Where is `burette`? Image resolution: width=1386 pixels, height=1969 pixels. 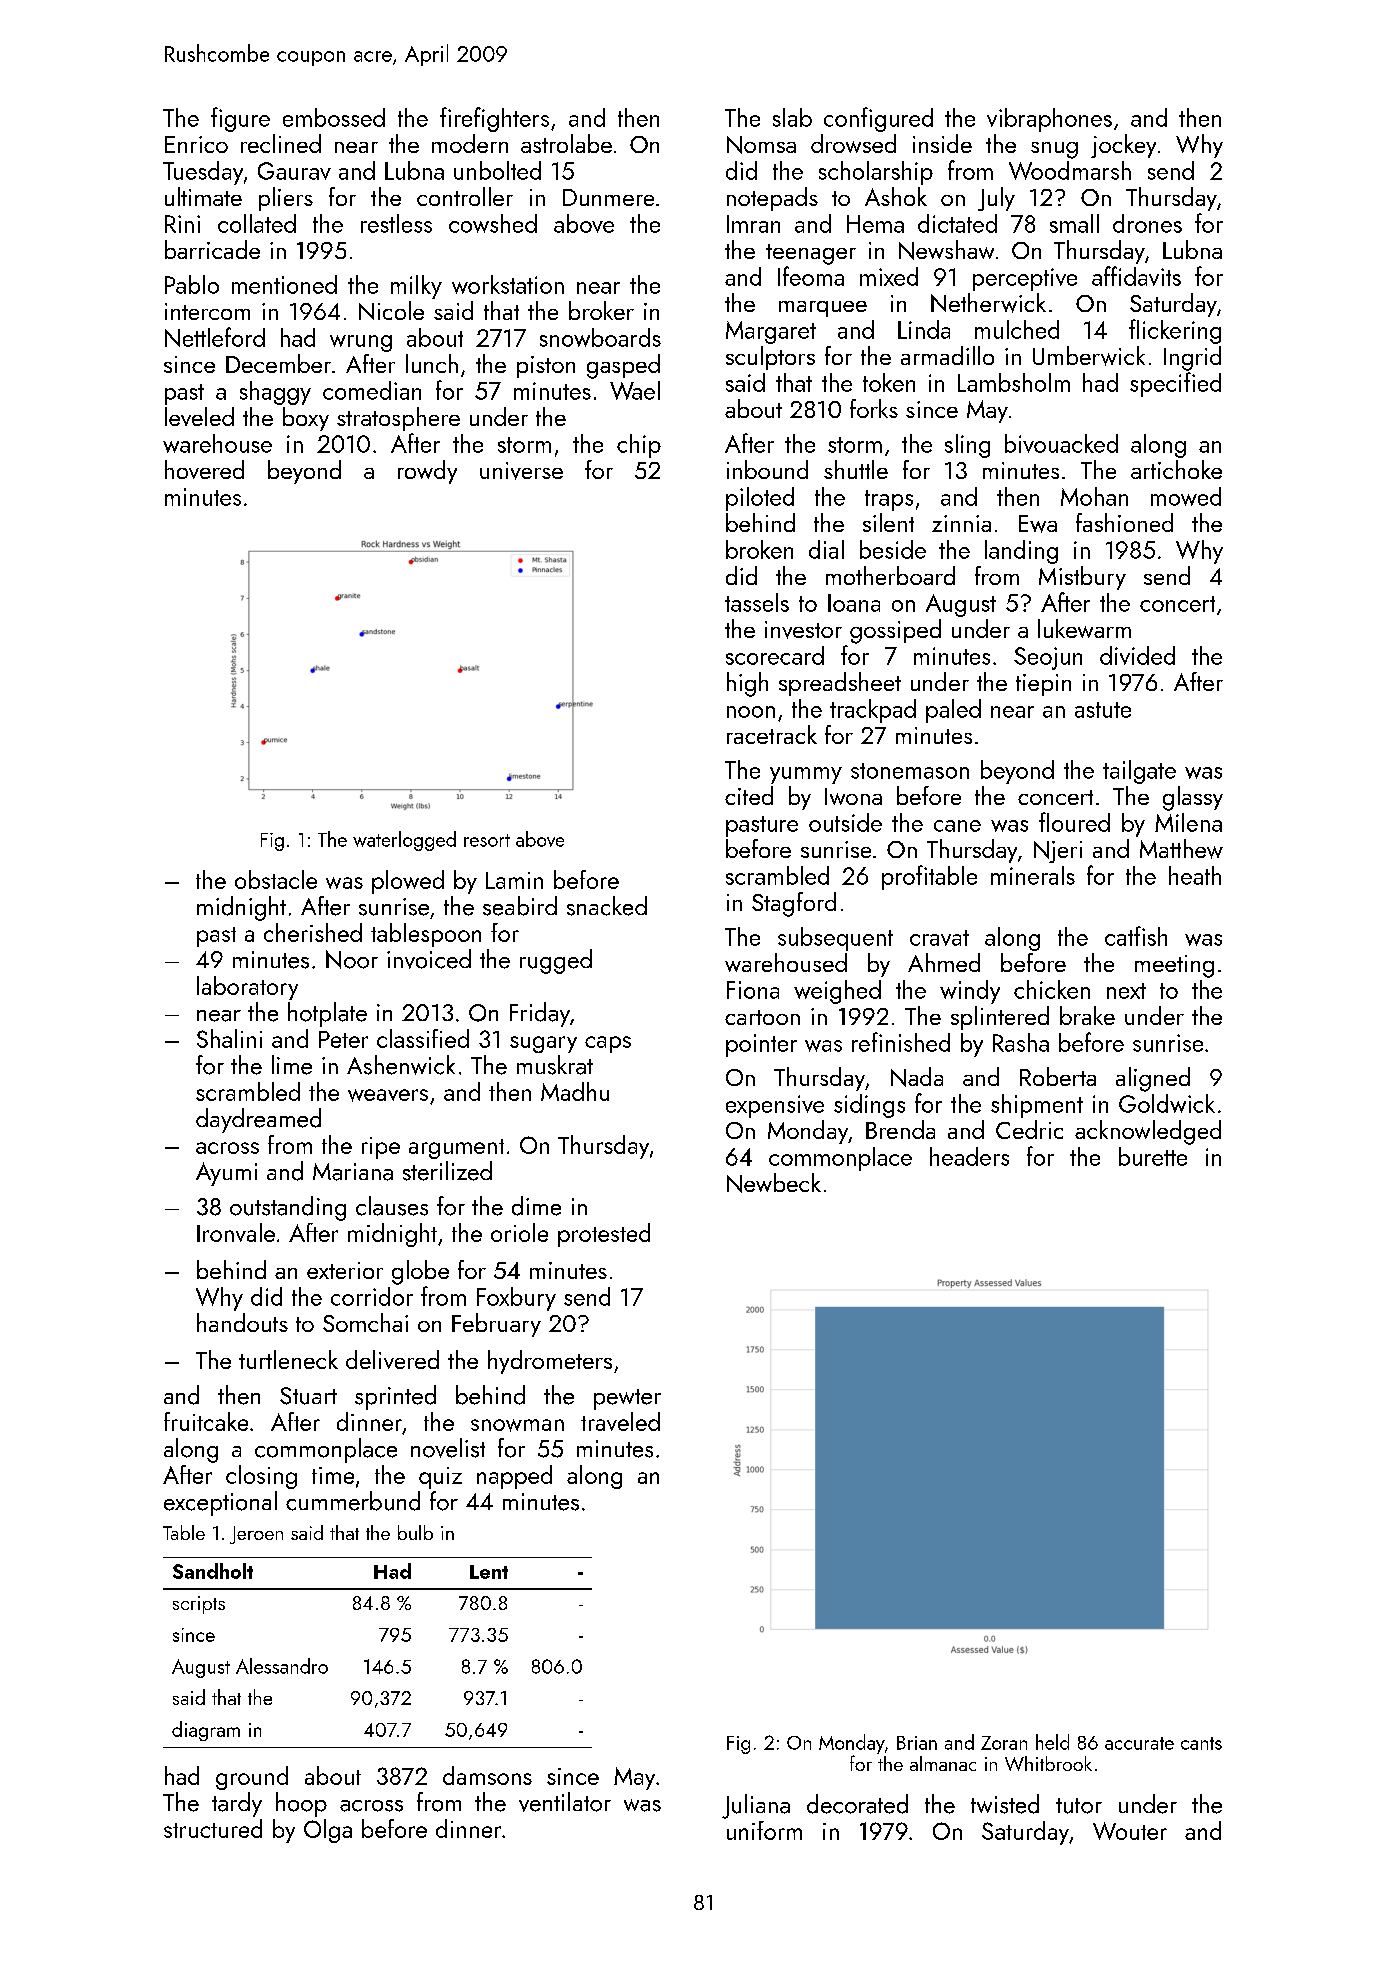
burette is located at coordinates (1153, 1156).
